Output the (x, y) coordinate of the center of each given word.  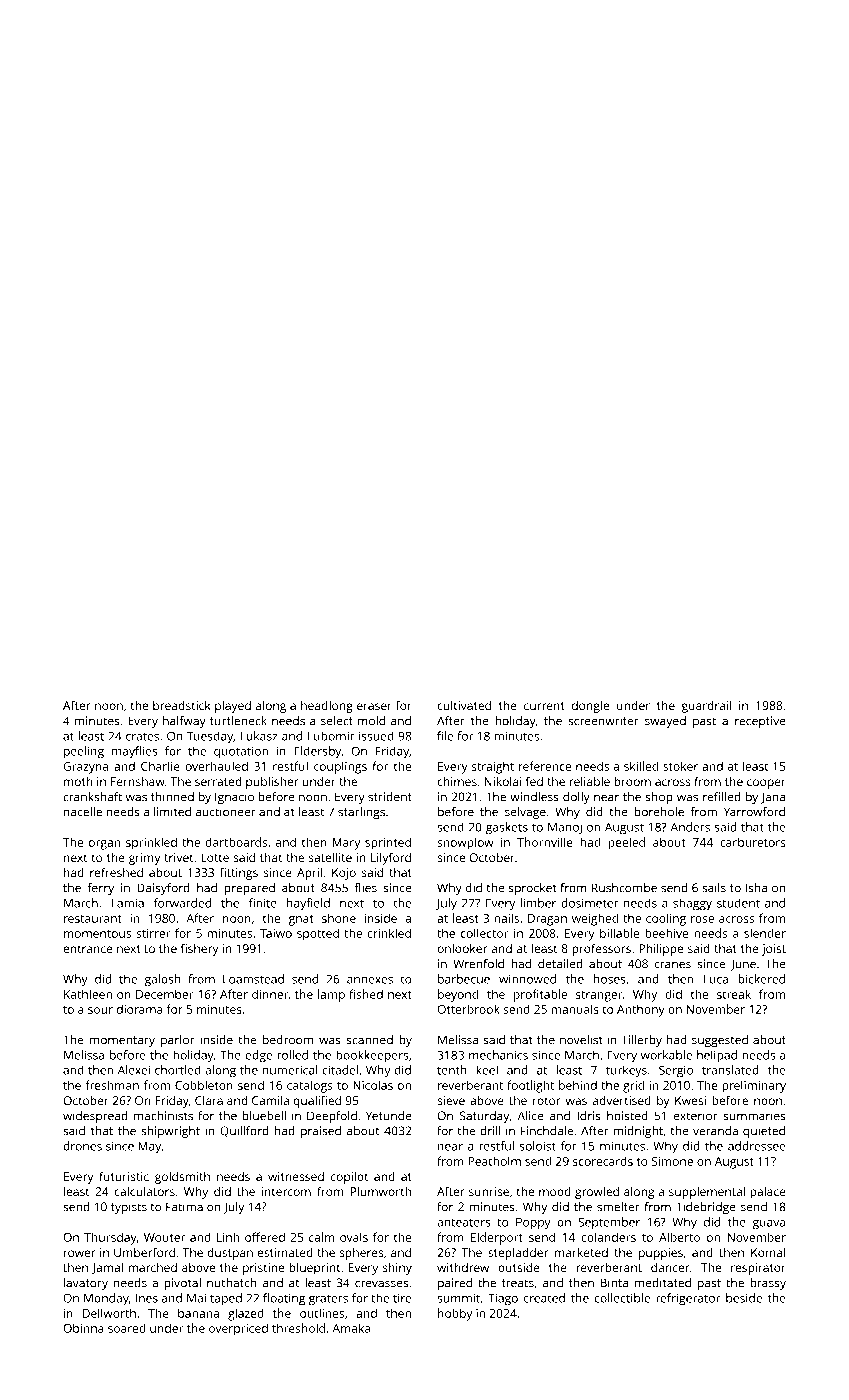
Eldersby (317, 752)
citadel (340, 1070)
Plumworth (380, 1191)
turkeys (626, 1071)
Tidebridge (706, 1208)
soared (127, 1328)
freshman (112, 1085)
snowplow (465, 843)
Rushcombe (624, 888)
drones (82, 1146)
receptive (760, 722)
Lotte (215, 857)
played (233, 707)
